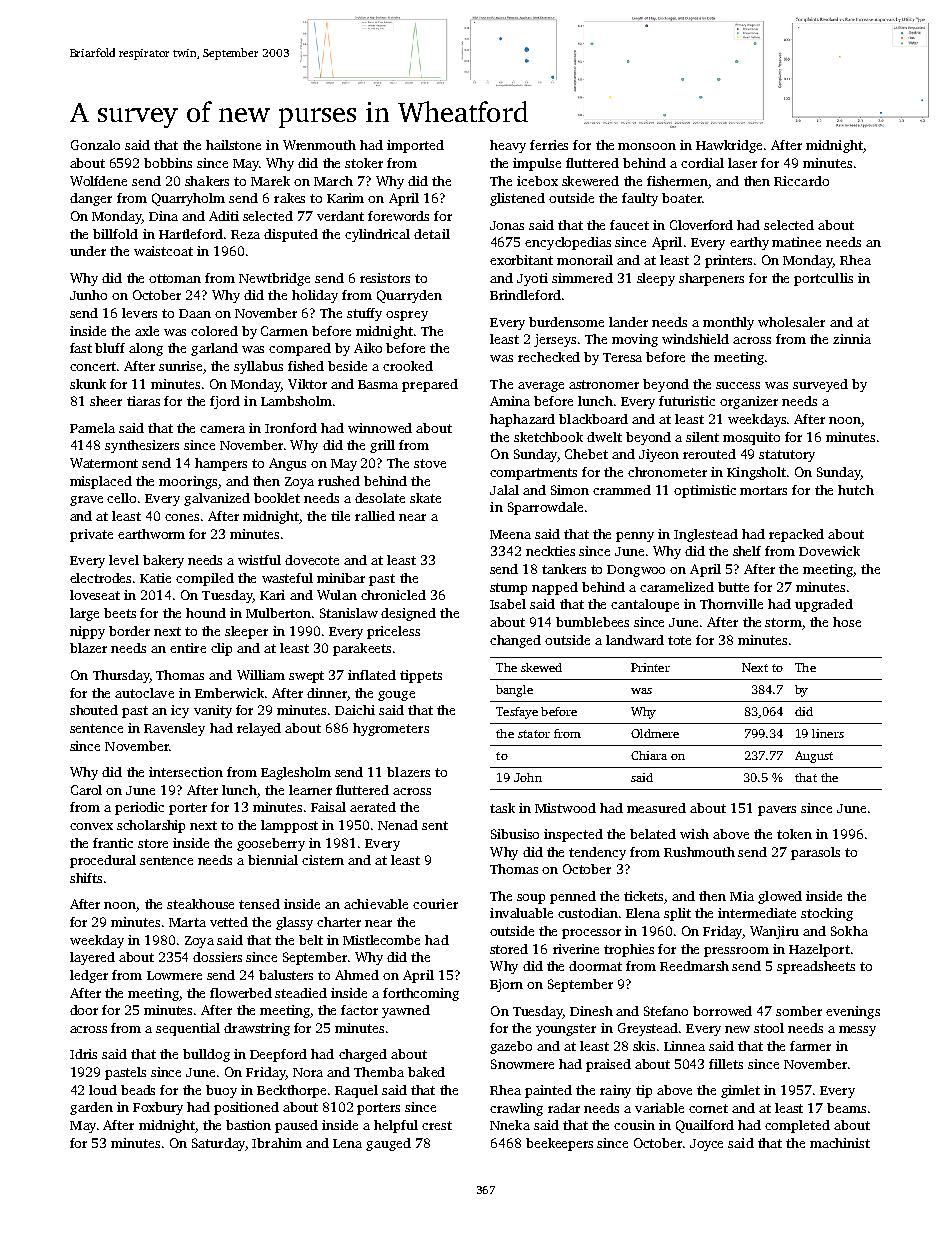 This screenshot has width=952, height=1233. Describe the element at coordinates (124, 560) in the screenshot. I see `level` at that location.
